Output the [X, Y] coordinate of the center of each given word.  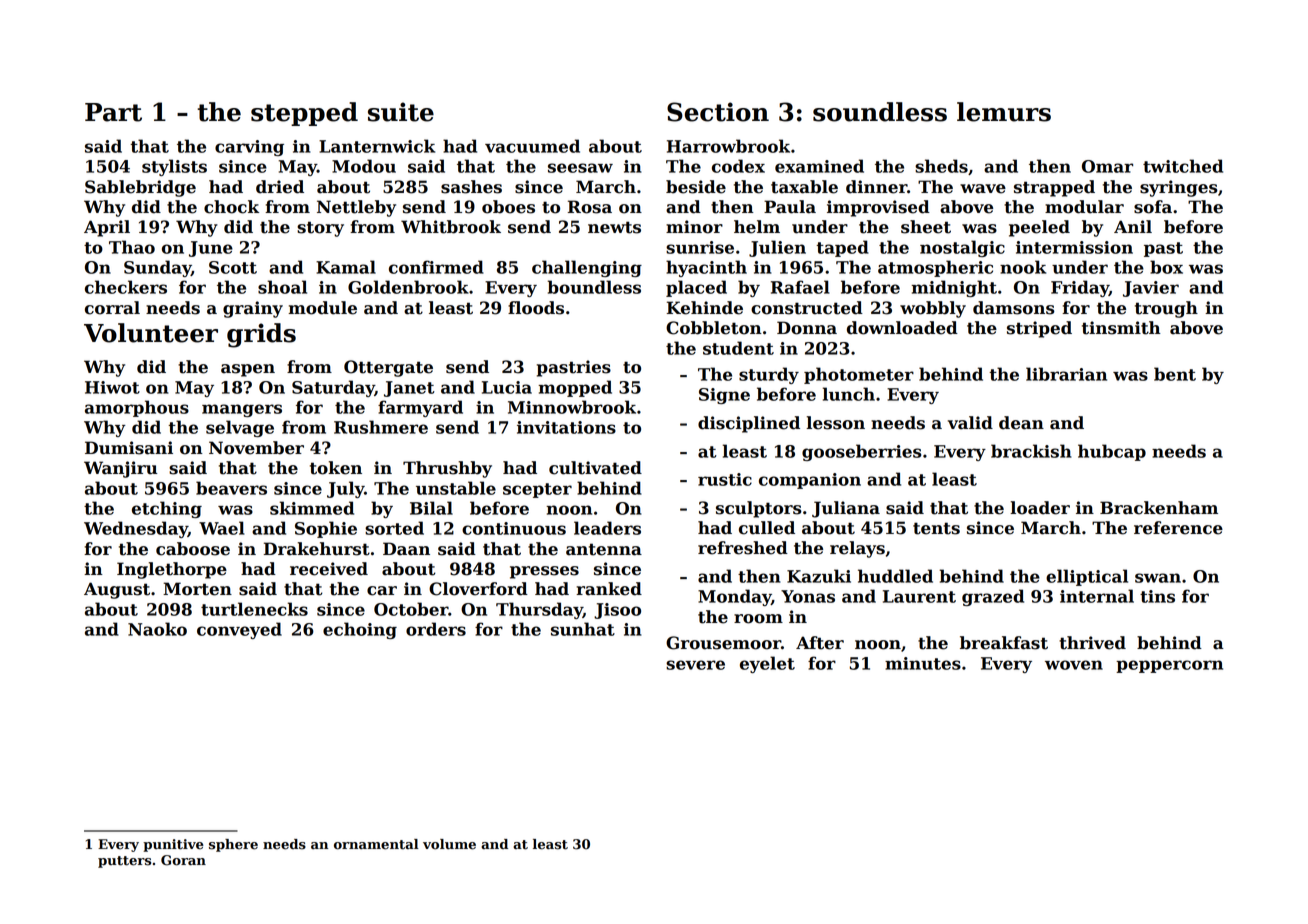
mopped [575, 388]
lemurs [1004, 112]
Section [718, 112]
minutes [923, 663]
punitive [173, 845]
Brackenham [1159, 508]
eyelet [767, 664]
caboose [193, 549]
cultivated [595, 468]
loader [1040, 508]
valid [970, 423]
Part [113, 112]
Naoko [157, 629]
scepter [537, 490]
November [256, 448]
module [322, 308]
